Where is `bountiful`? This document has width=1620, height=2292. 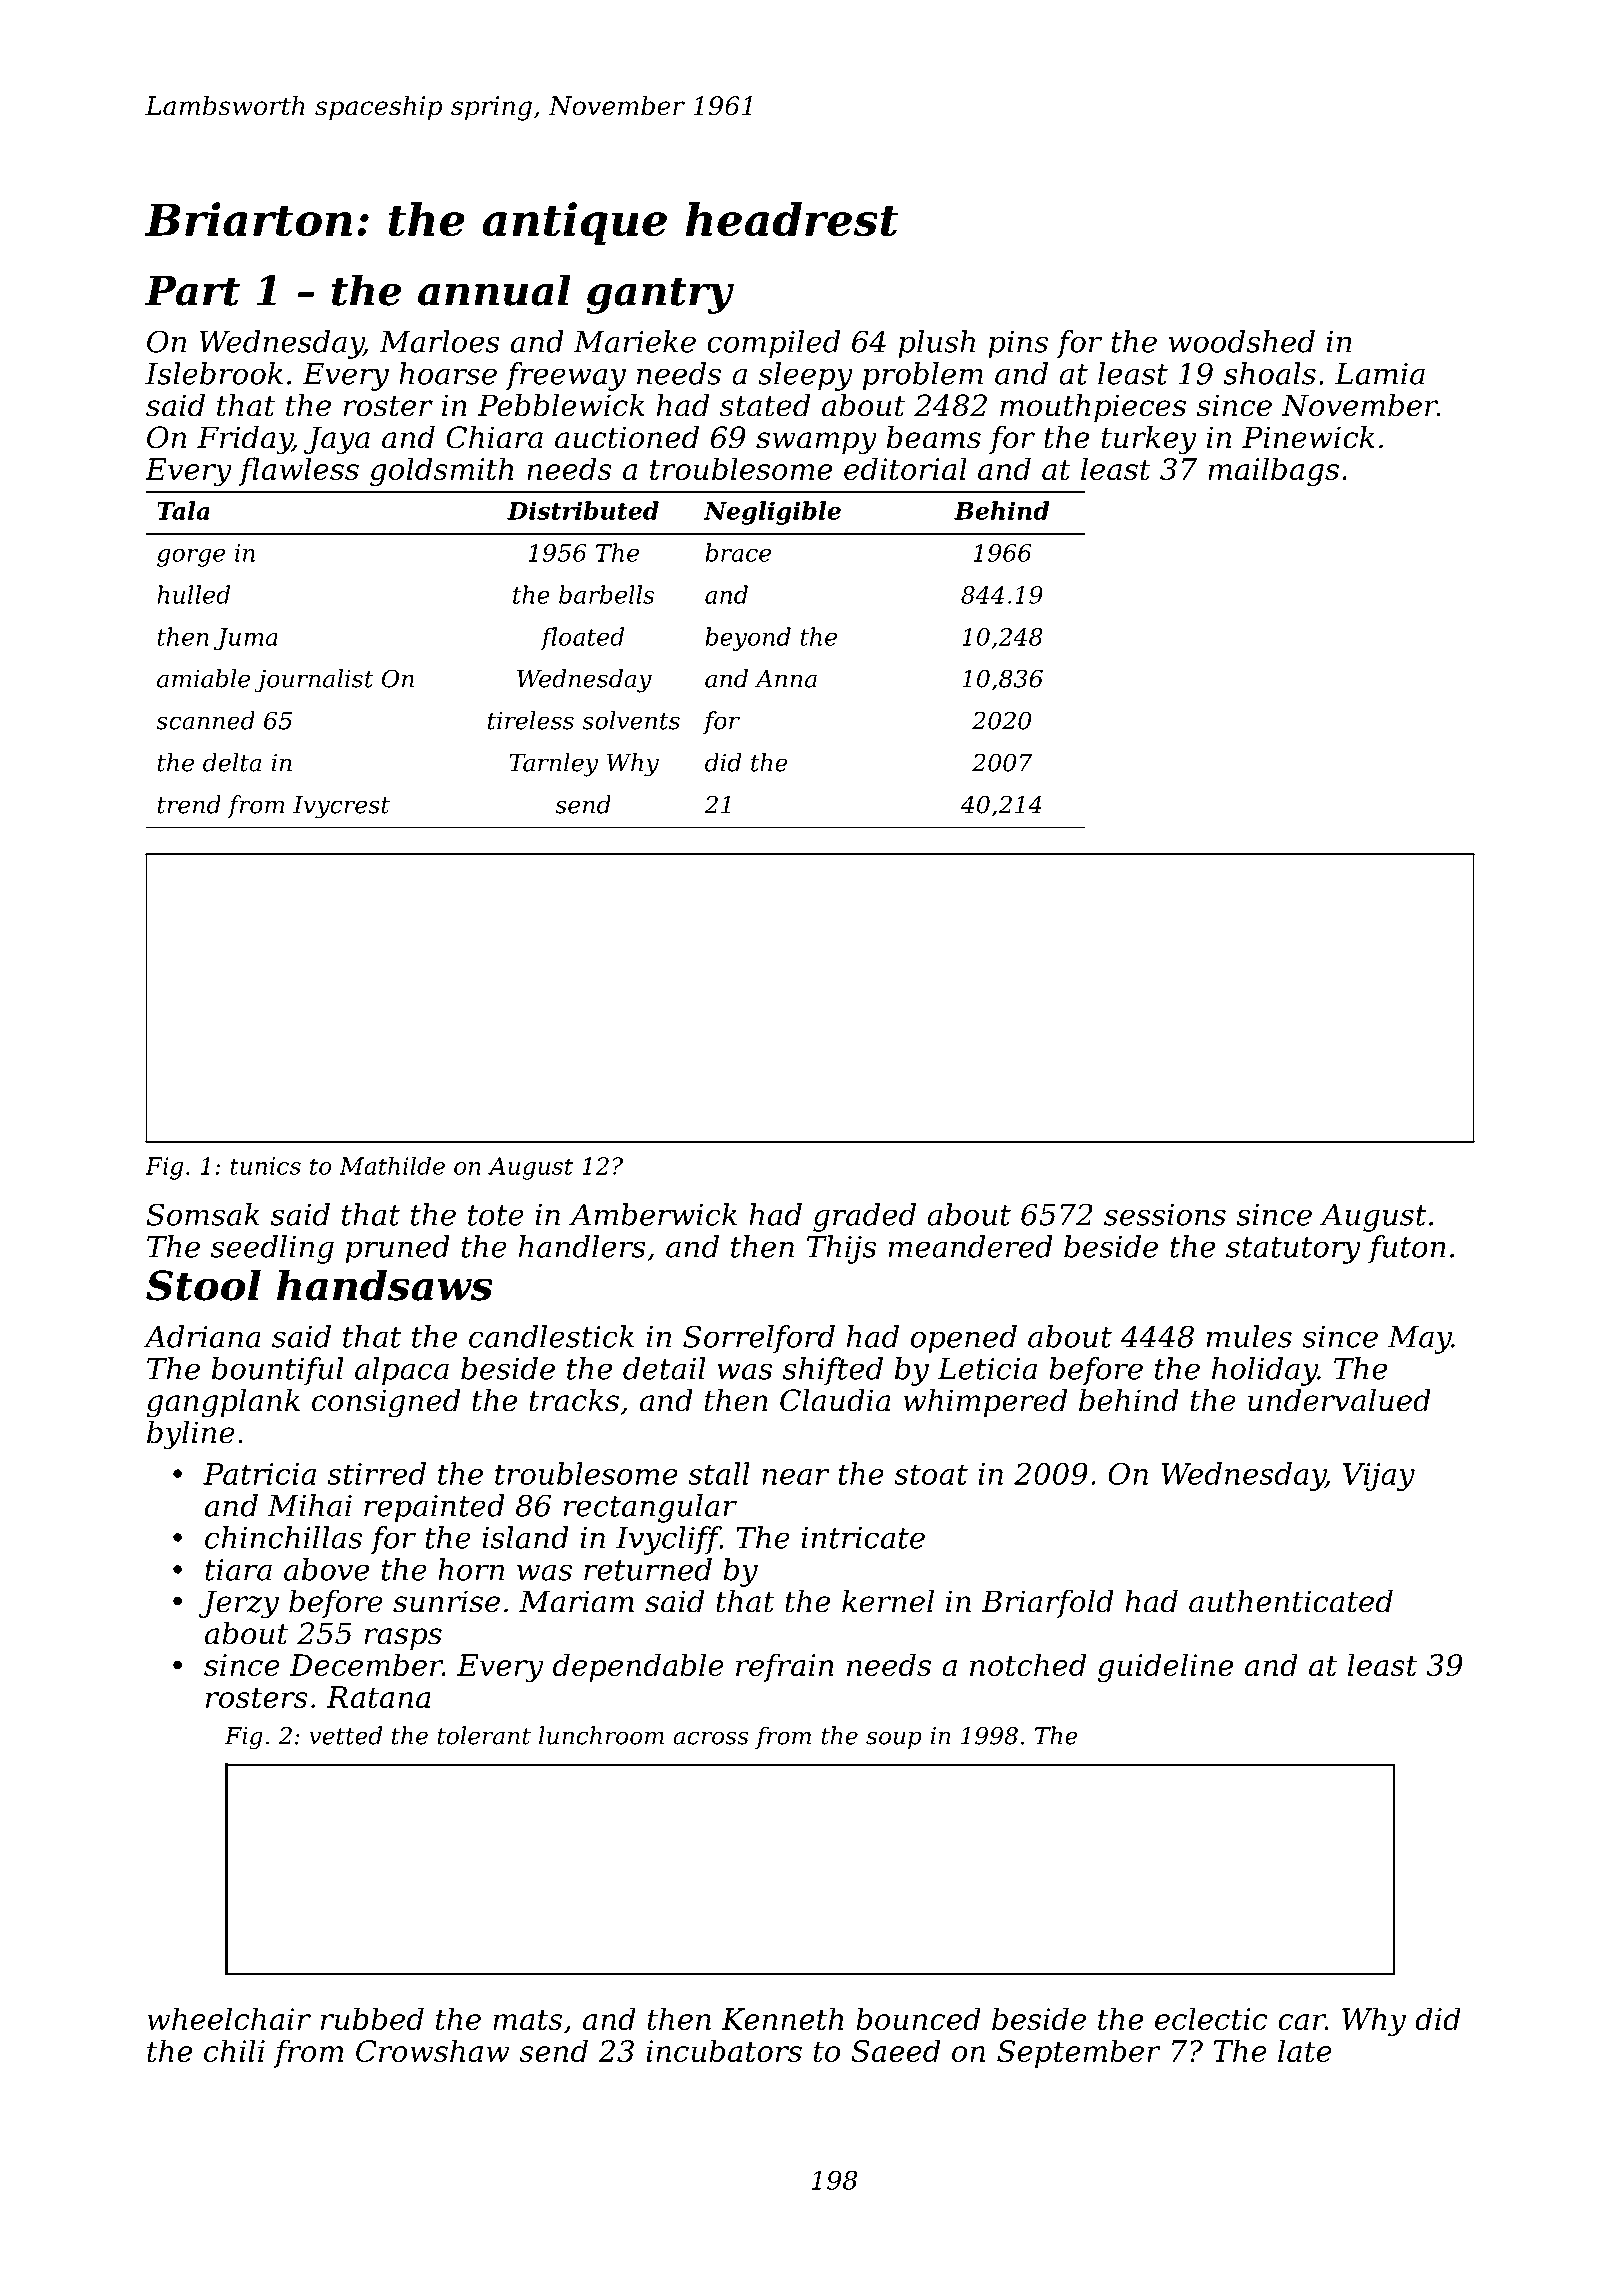
bountiful is located at coordinates (278, 1371).
